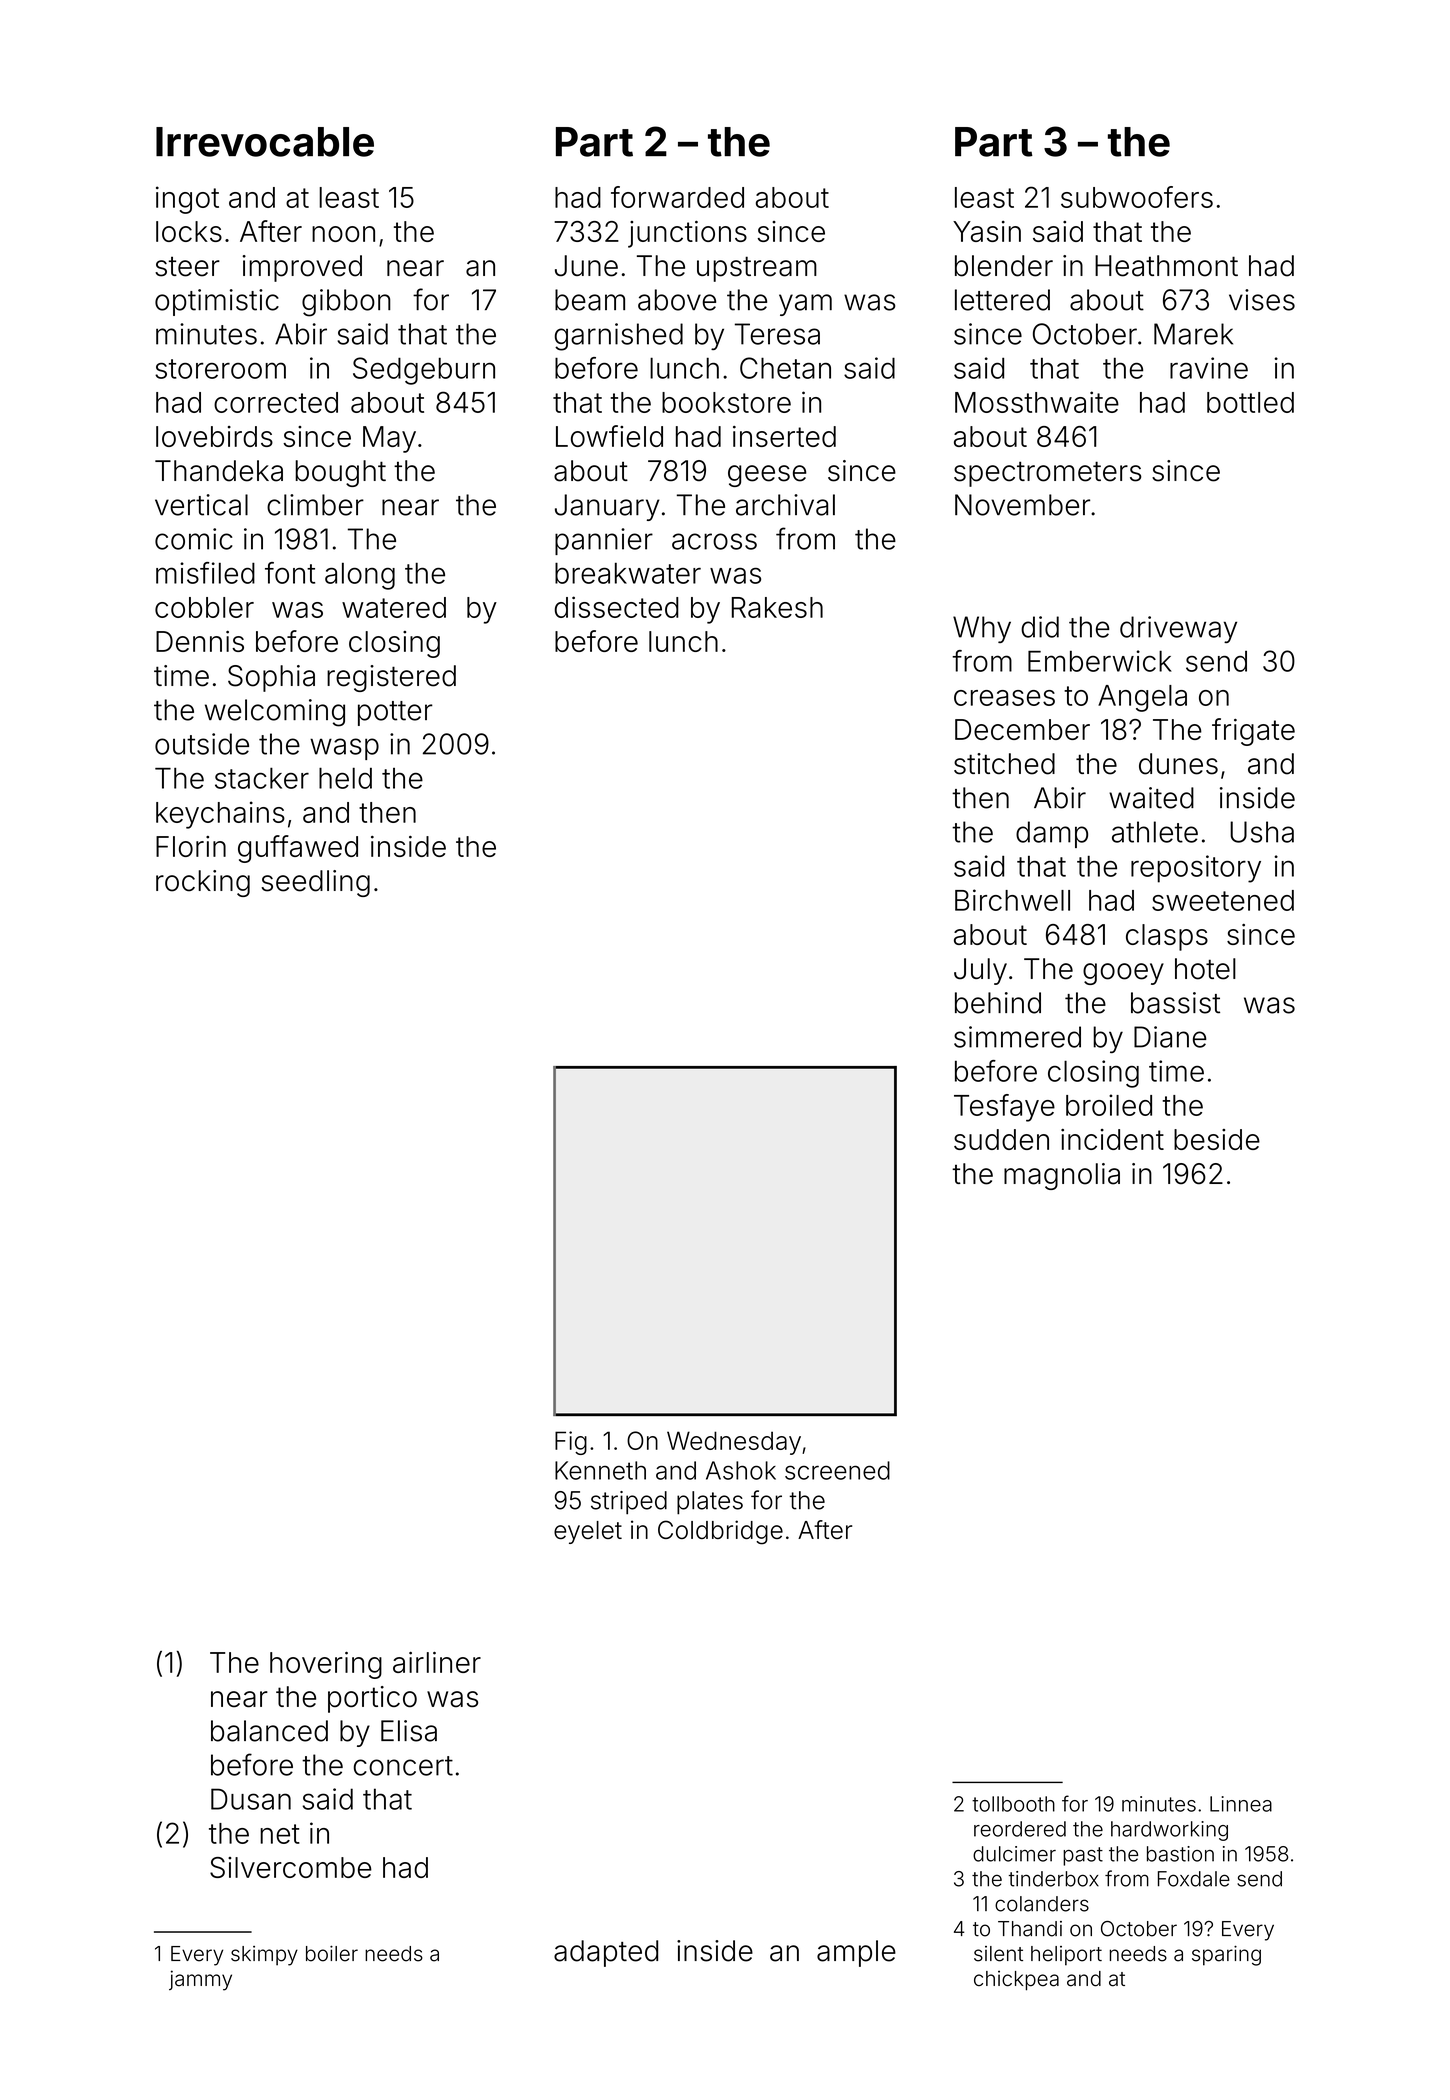 The image size is (1450, 2100). Describe the element at coordinates (202, 744) in the screenshot. I see `outside` at that location.
